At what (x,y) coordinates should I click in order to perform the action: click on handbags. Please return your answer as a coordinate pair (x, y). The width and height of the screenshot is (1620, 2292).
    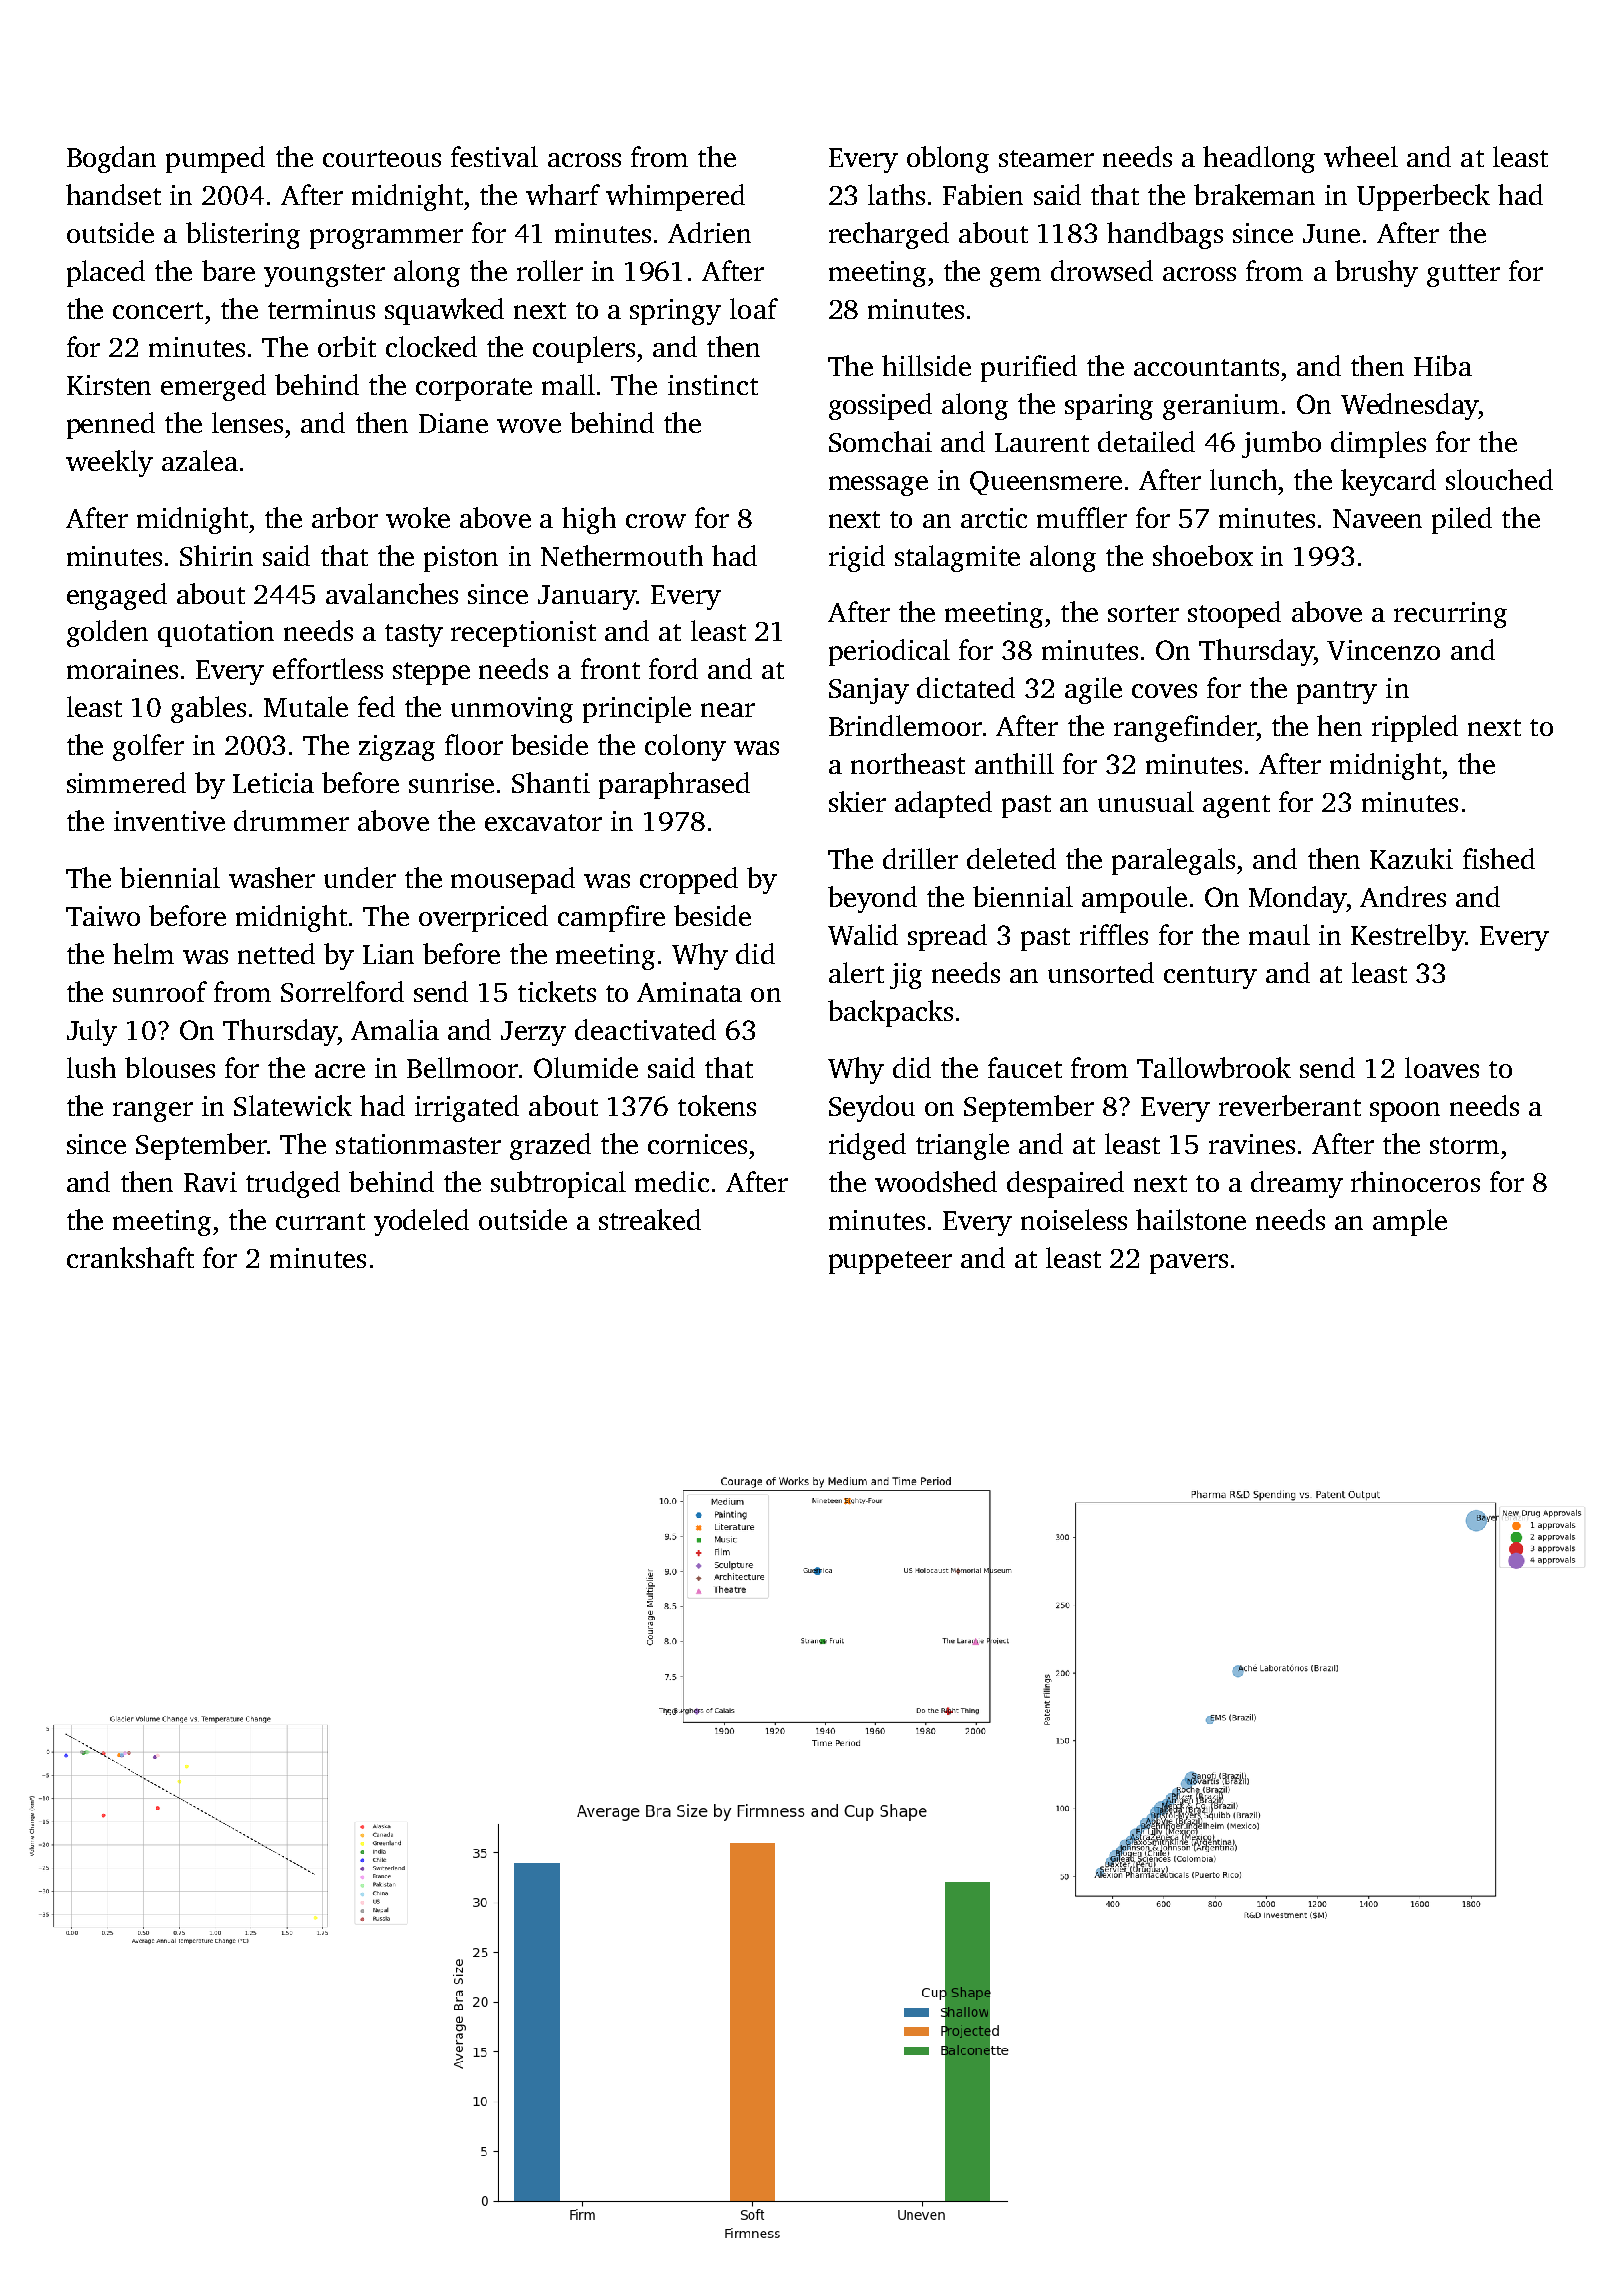
    Looking at the image, I should click on (1165, 235).
